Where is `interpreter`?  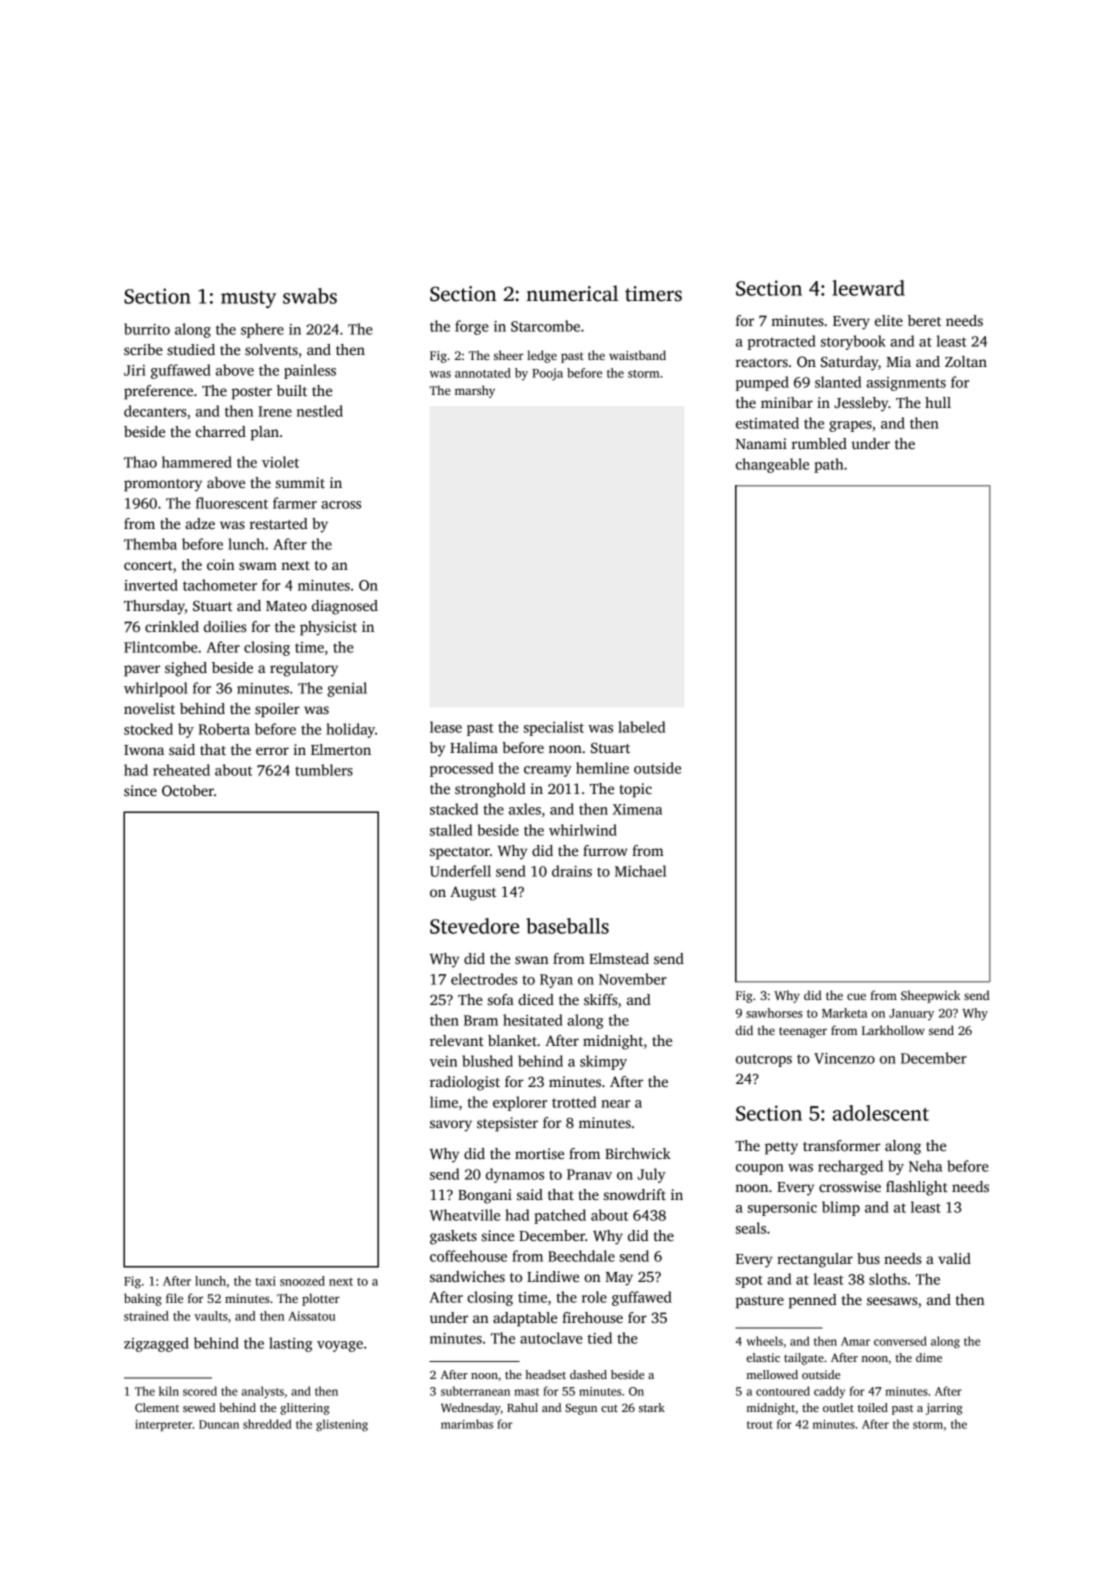 interpreter is located at coordinates (164, 1425).
